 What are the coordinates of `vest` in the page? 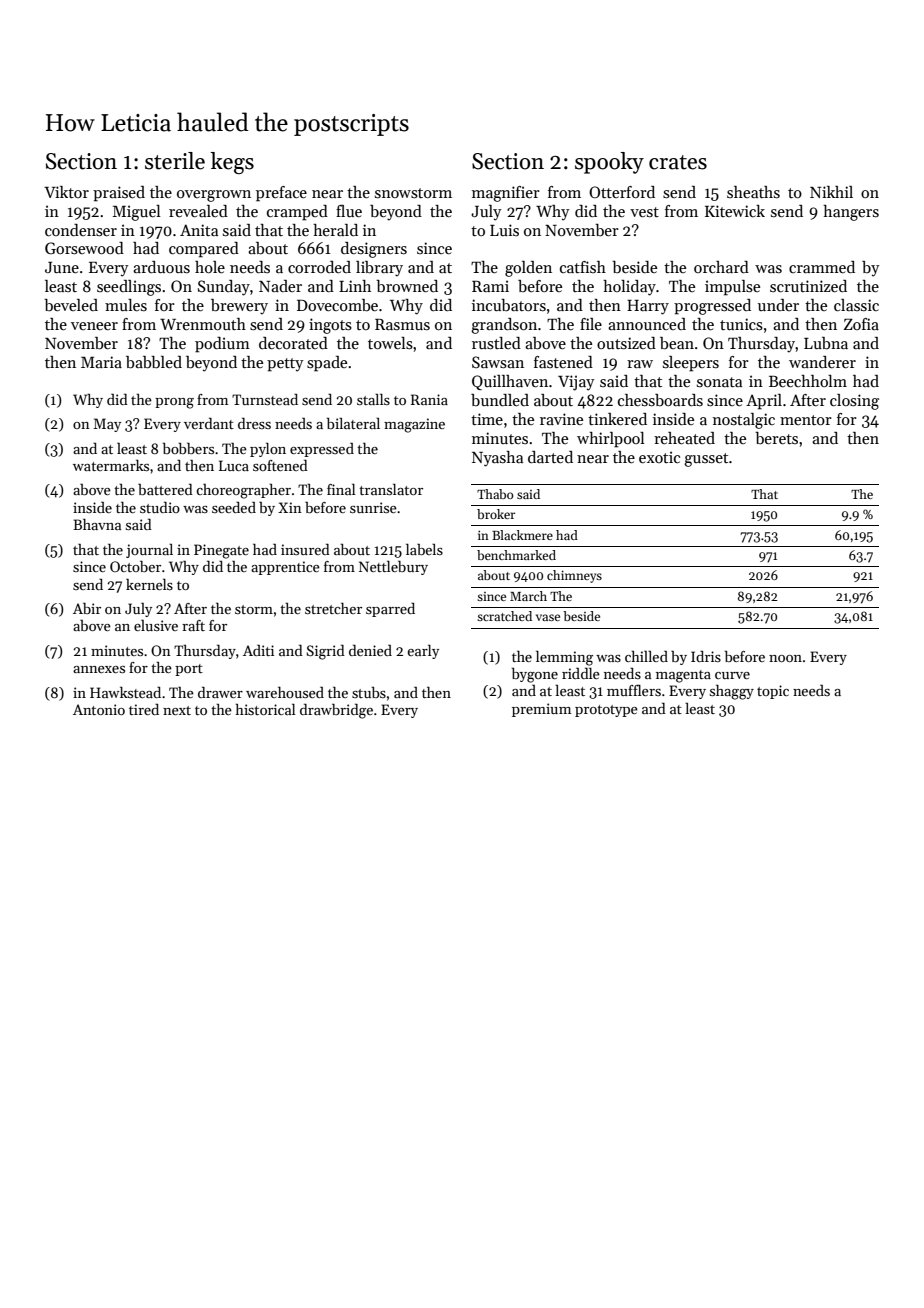 It's located at (644, 212).
